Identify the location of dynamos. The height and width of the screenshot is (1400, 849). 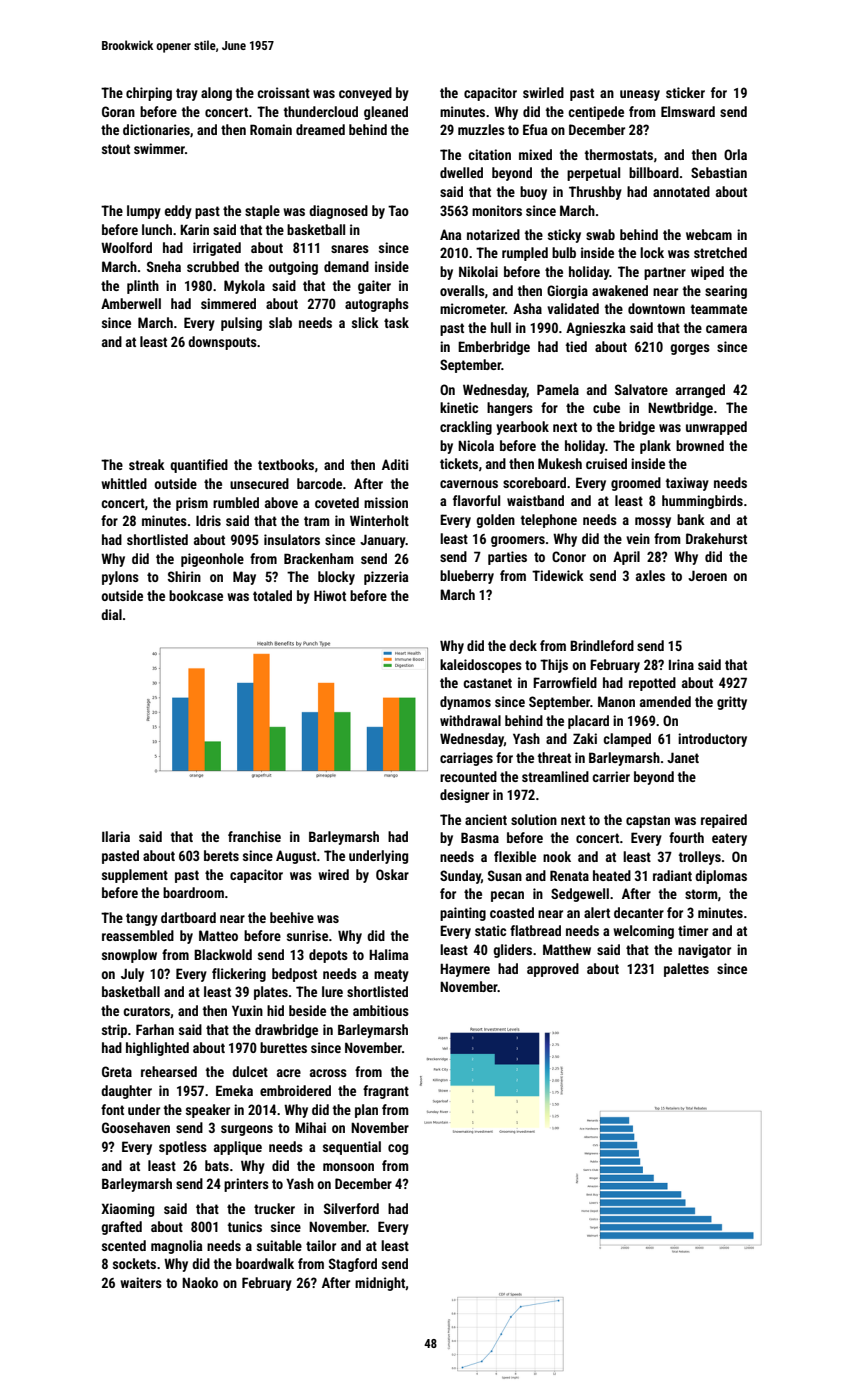
(465, 703).
